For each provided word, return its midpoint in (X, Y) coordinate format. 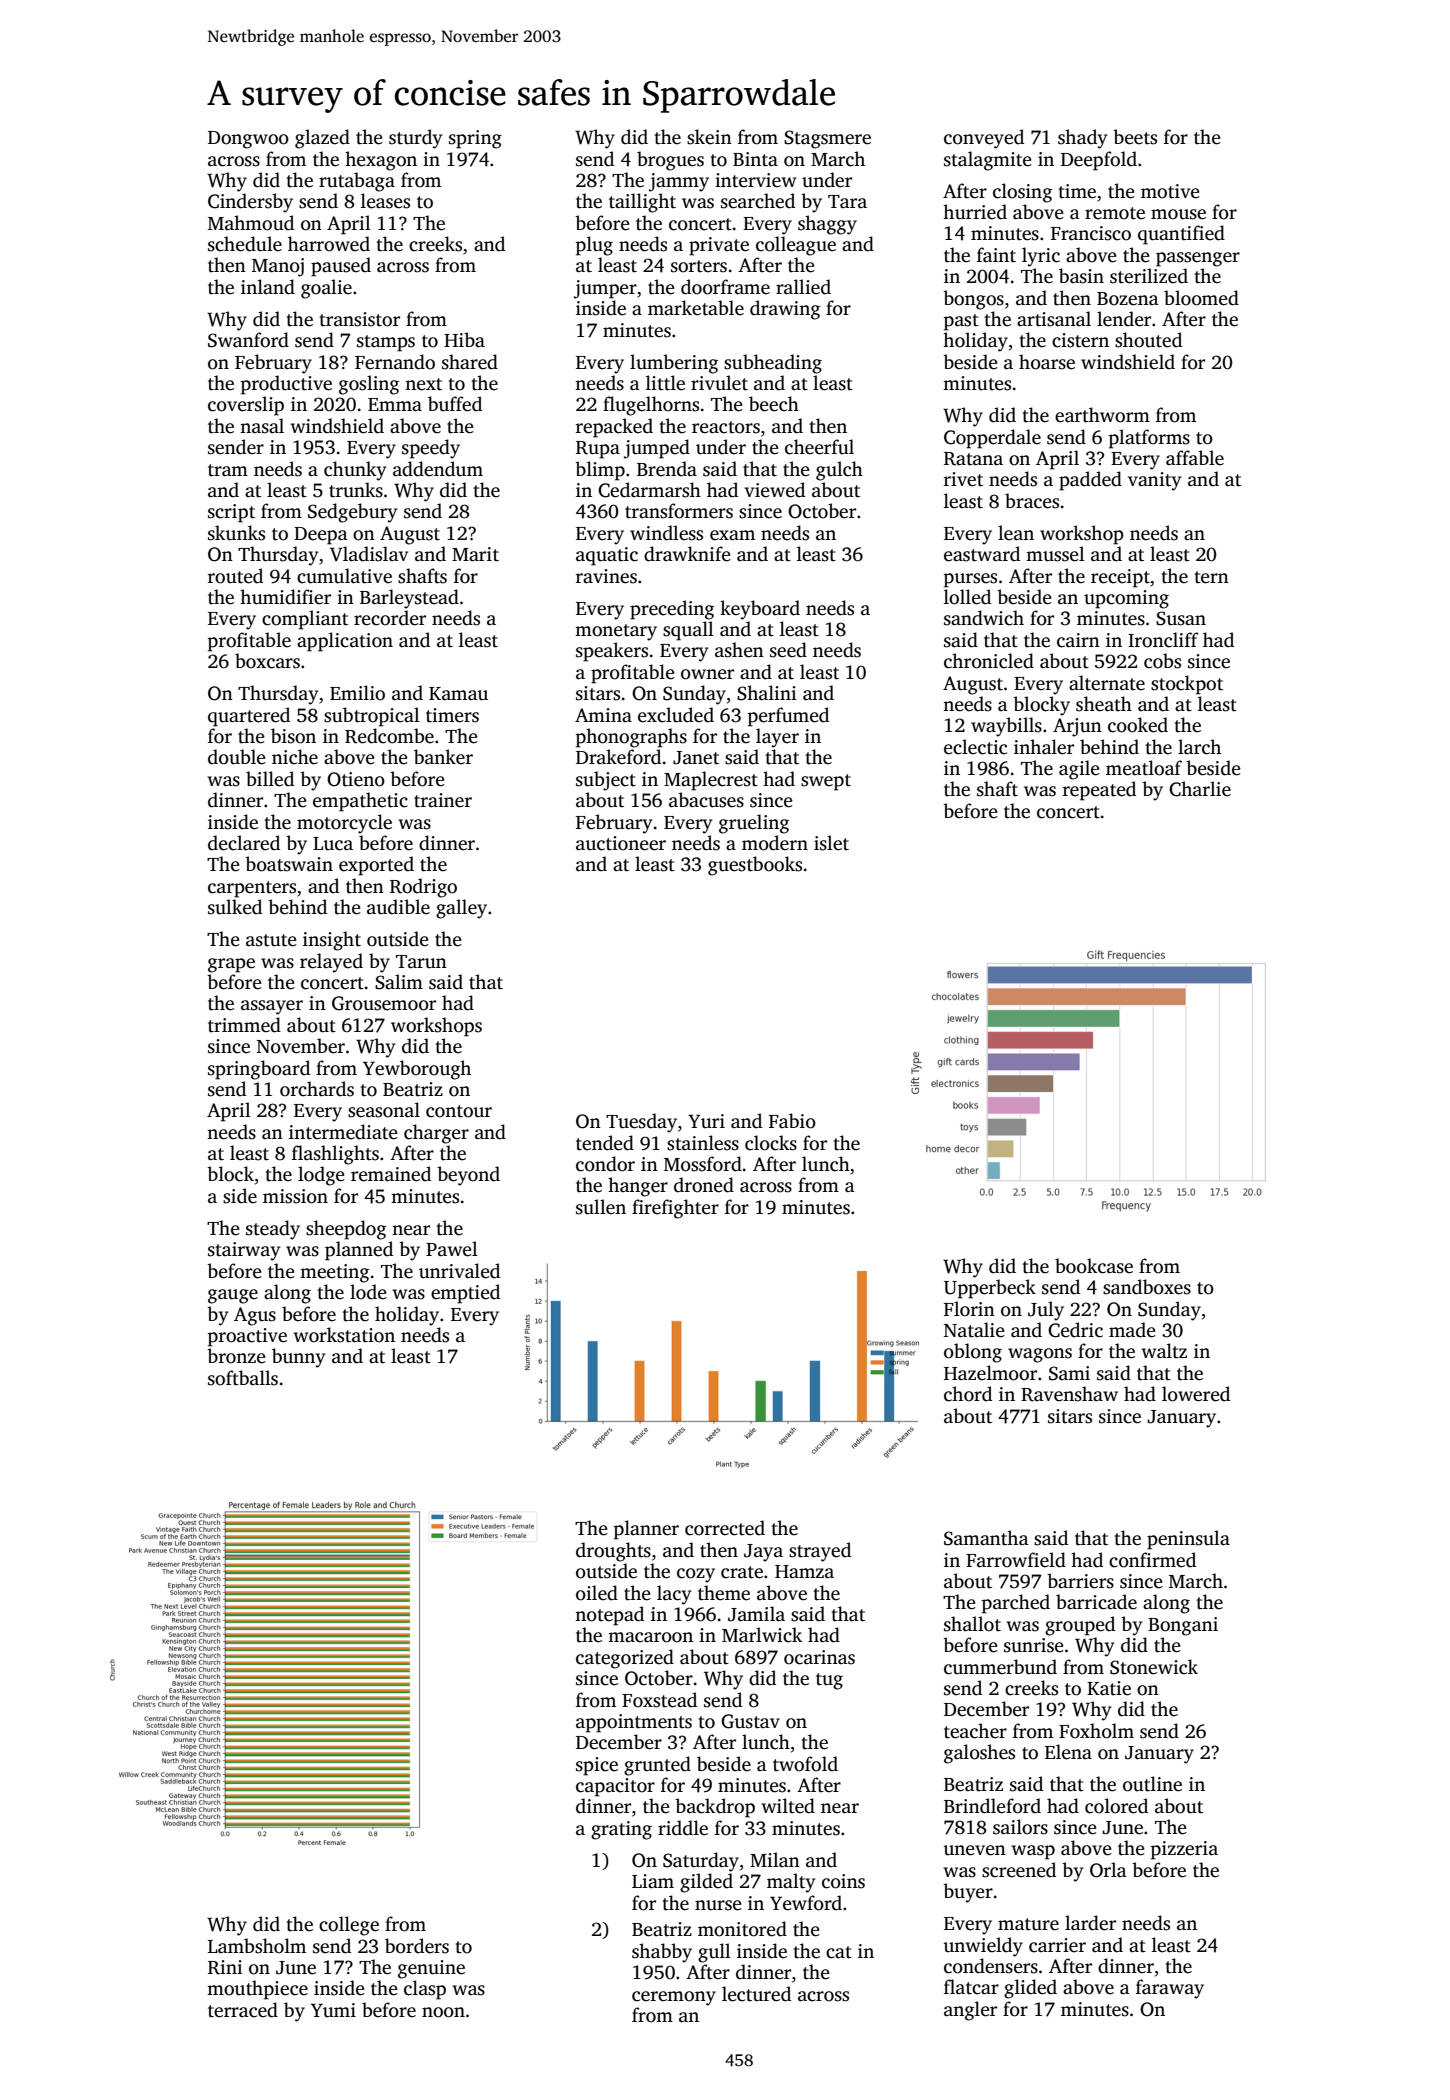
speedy (431, 449)
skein (709, 137)
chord (968, 1394)
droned (704, 1185)
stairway (244, 1251)
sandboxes (1147, 1287)
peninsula (1188, 1540)
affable (1195, 458)
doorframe (725, 287)
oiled (597, 1593)
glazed (322, 139)
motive (1170, 191)
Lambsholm (257, 1946)
